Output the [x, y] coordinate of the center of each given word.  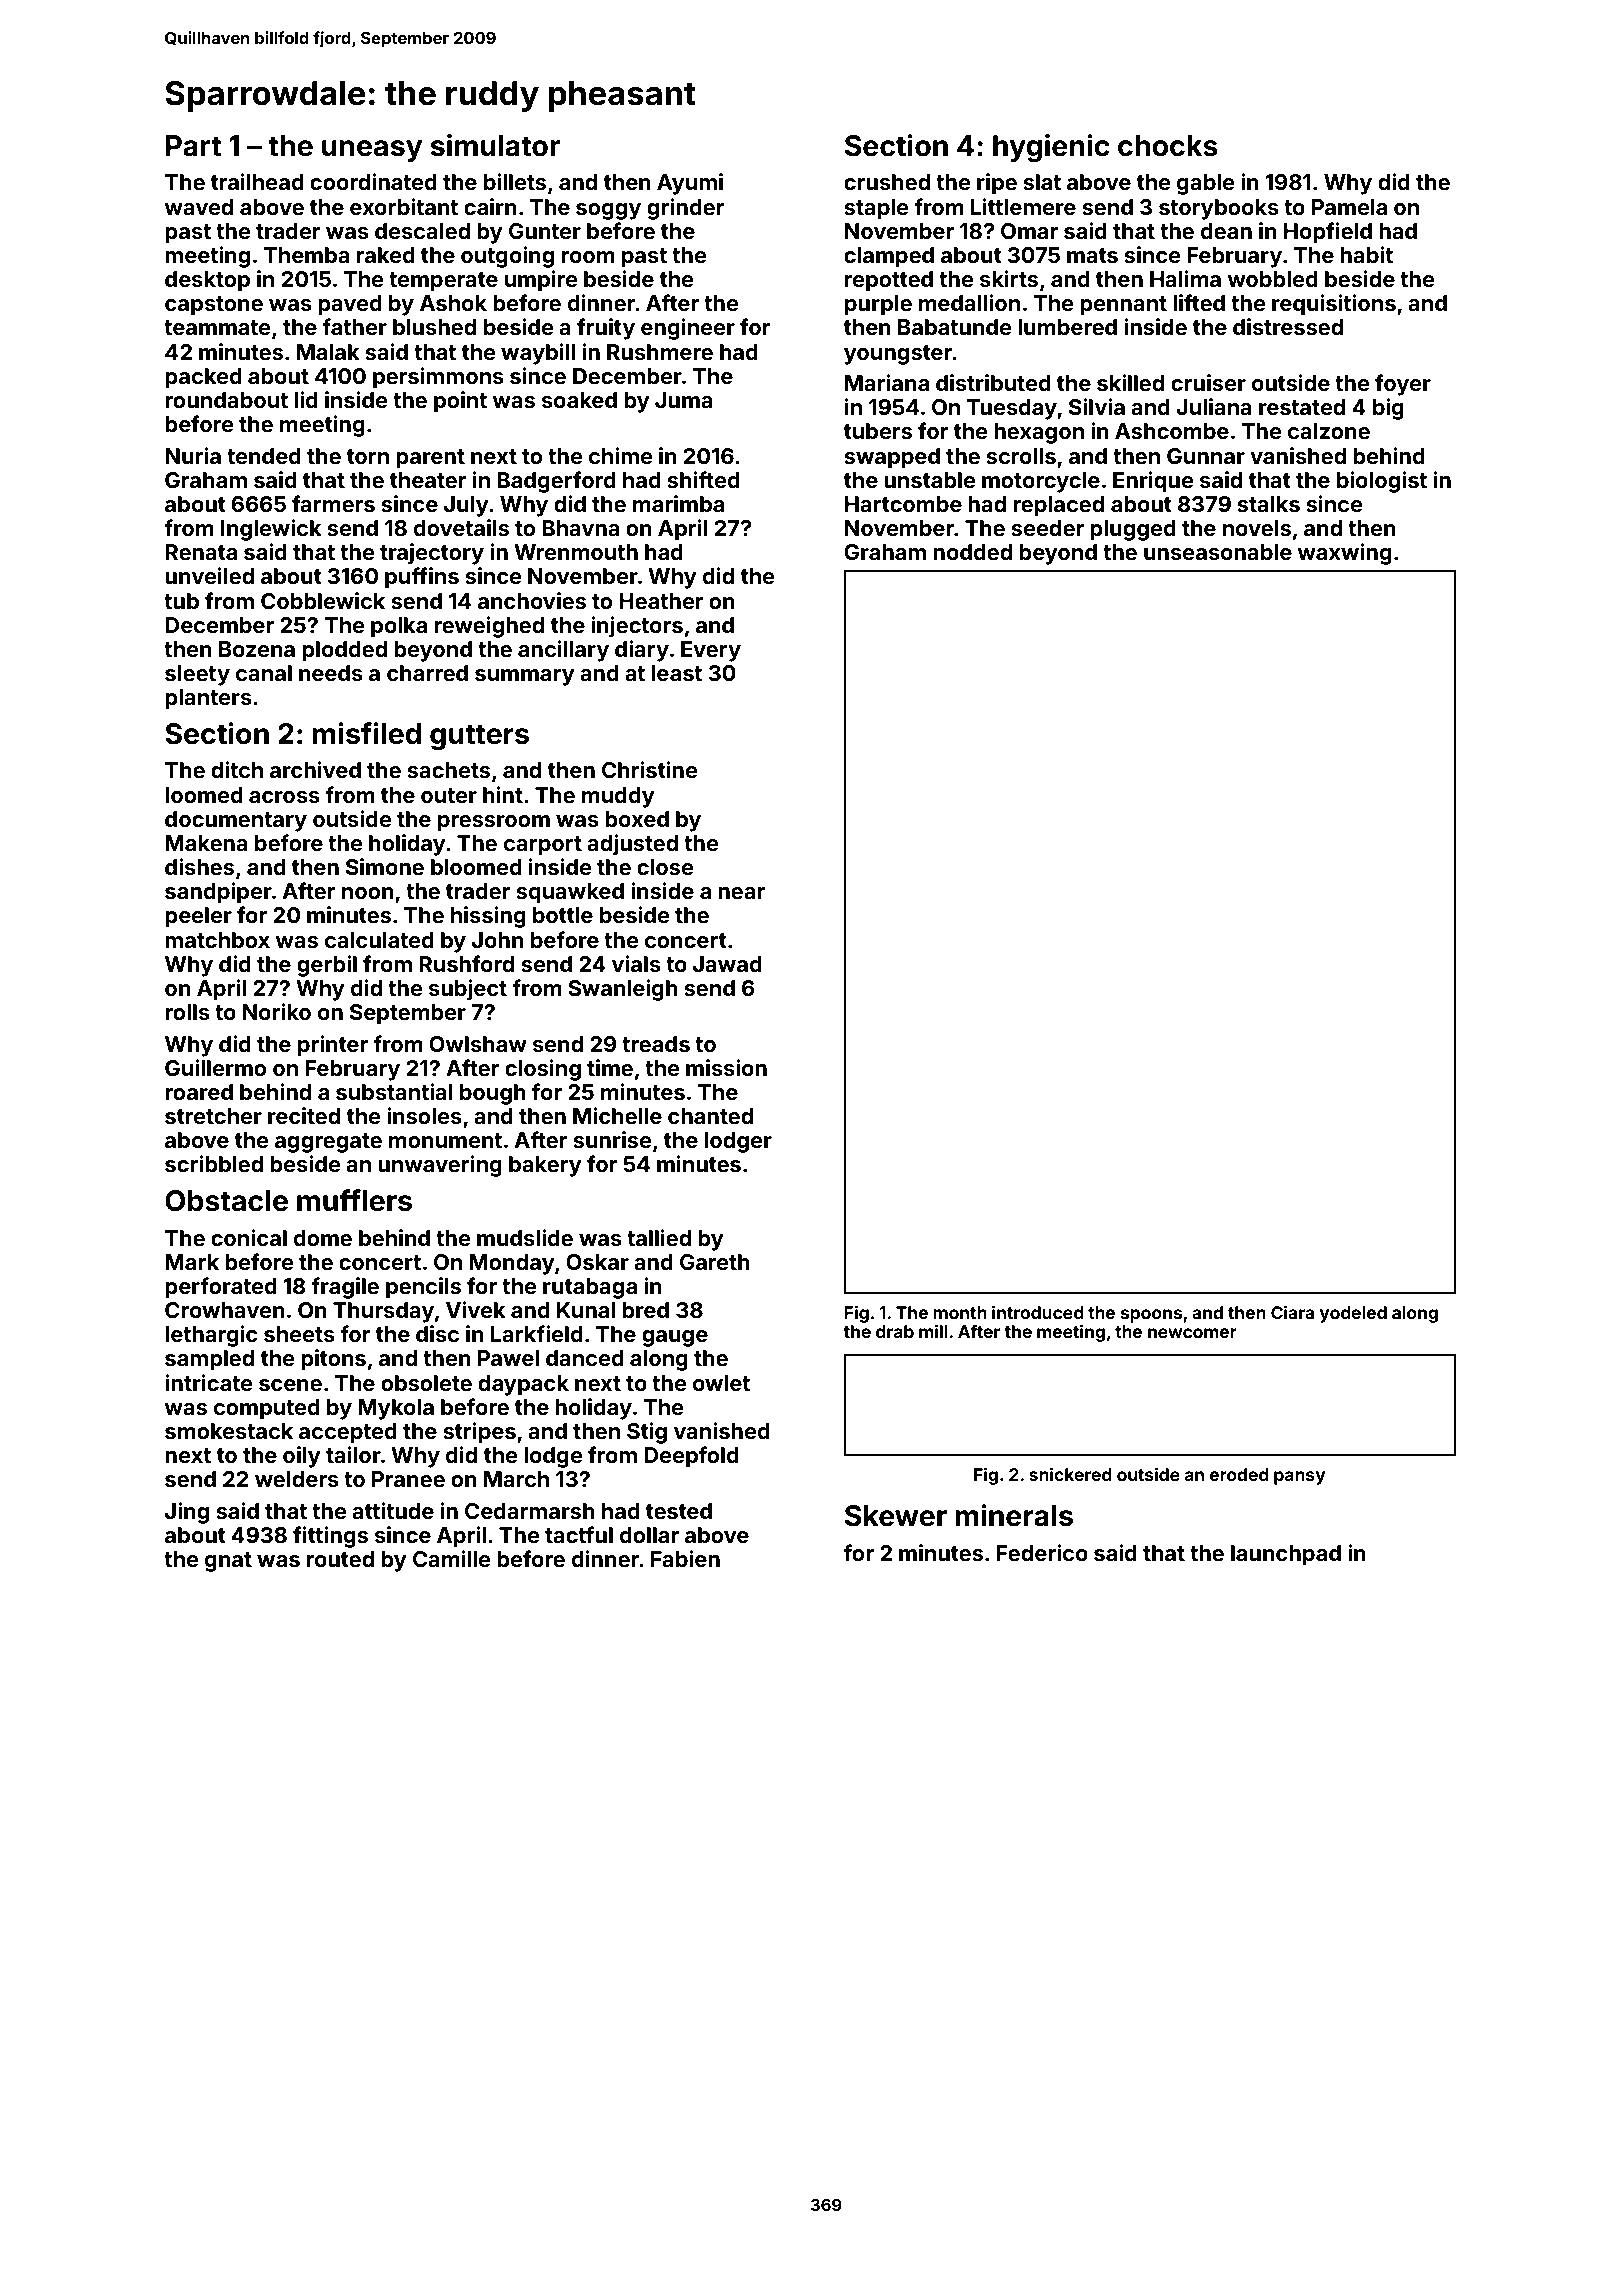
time [610, 1067]
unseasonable [1218, 552]
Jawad [727, 964]
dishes [199, 866]
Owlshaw [478, 1044]
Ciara [1292, 1312]
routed [340, 1559]
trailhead [257, 181]
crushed [887, 182]
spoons [1151, 1316]
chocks [1168, 146]
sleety [197, 675]
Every [711, 651]
